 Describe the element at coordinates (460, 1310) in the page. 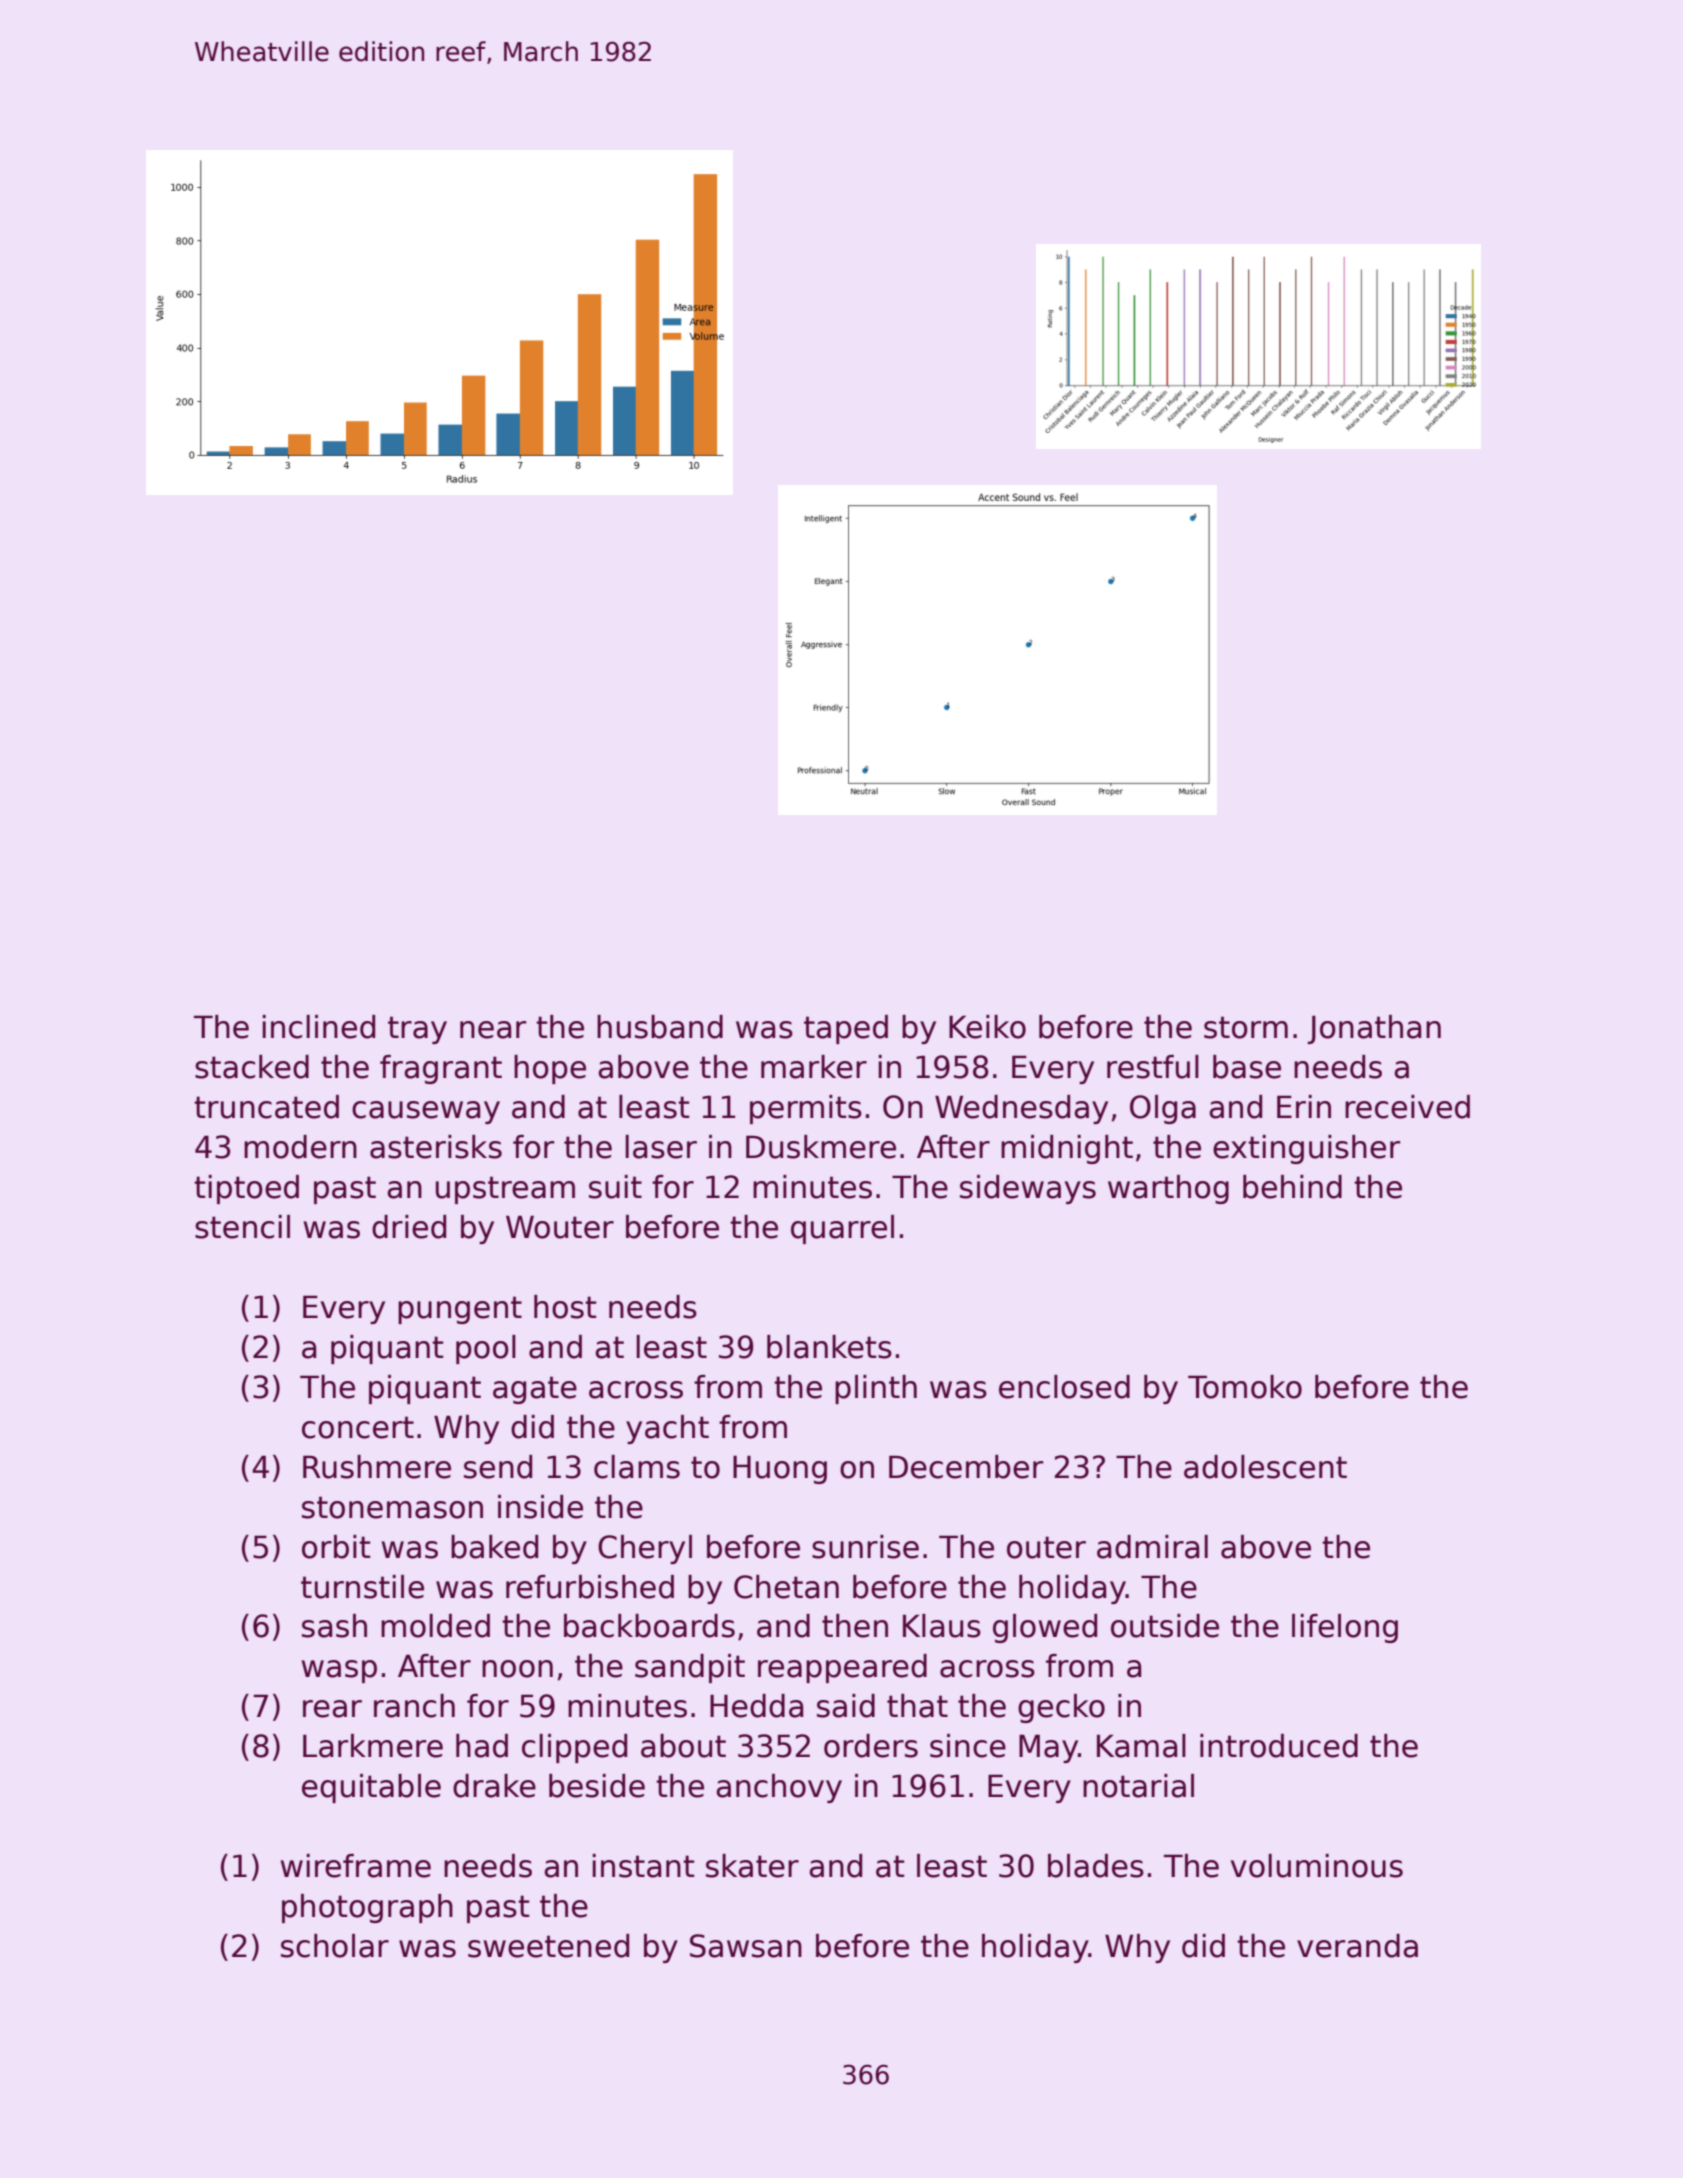

I see `pungent` at that location.
